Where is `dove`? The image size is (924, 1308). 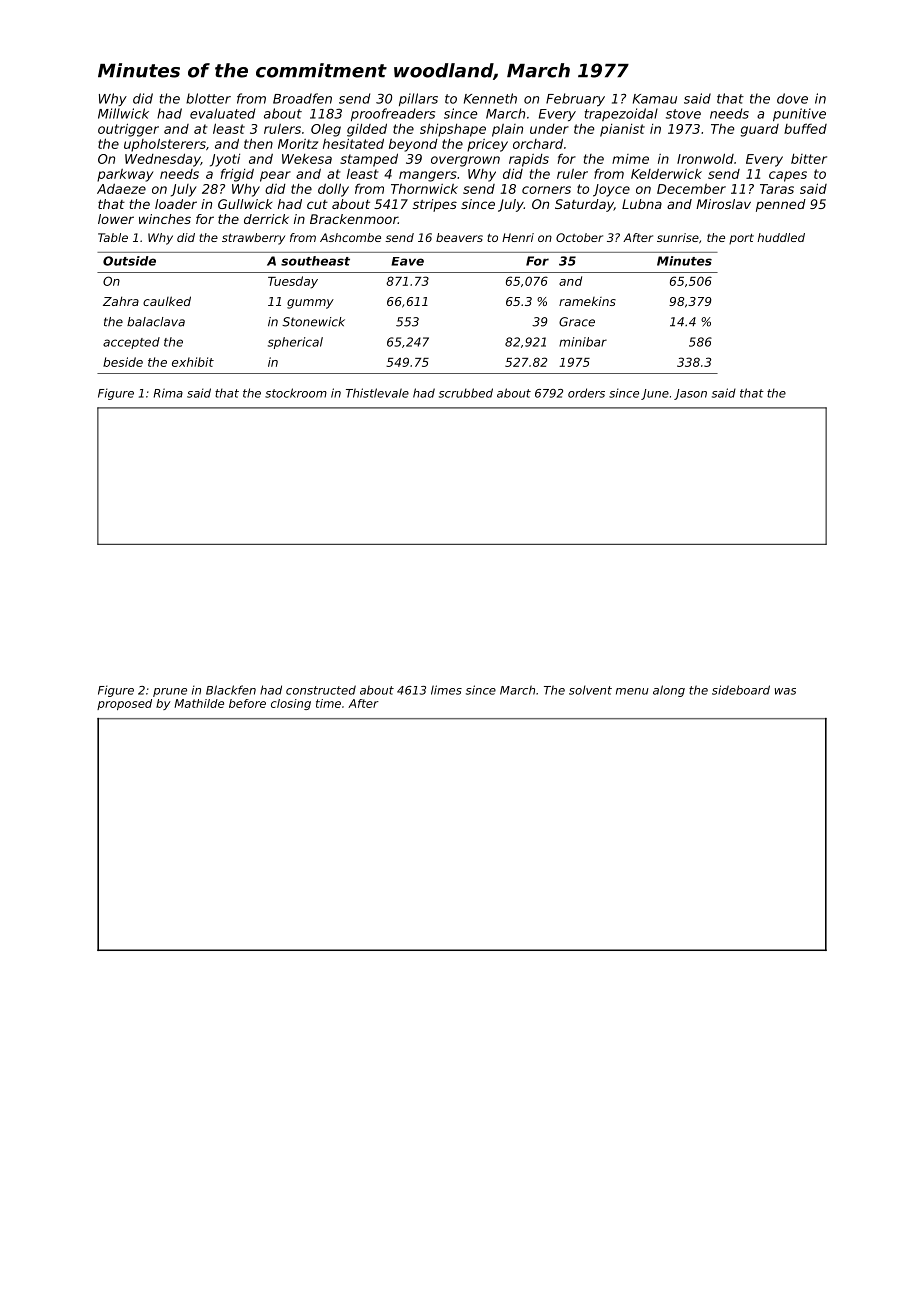 dove is located at coordinates (792, 98).
